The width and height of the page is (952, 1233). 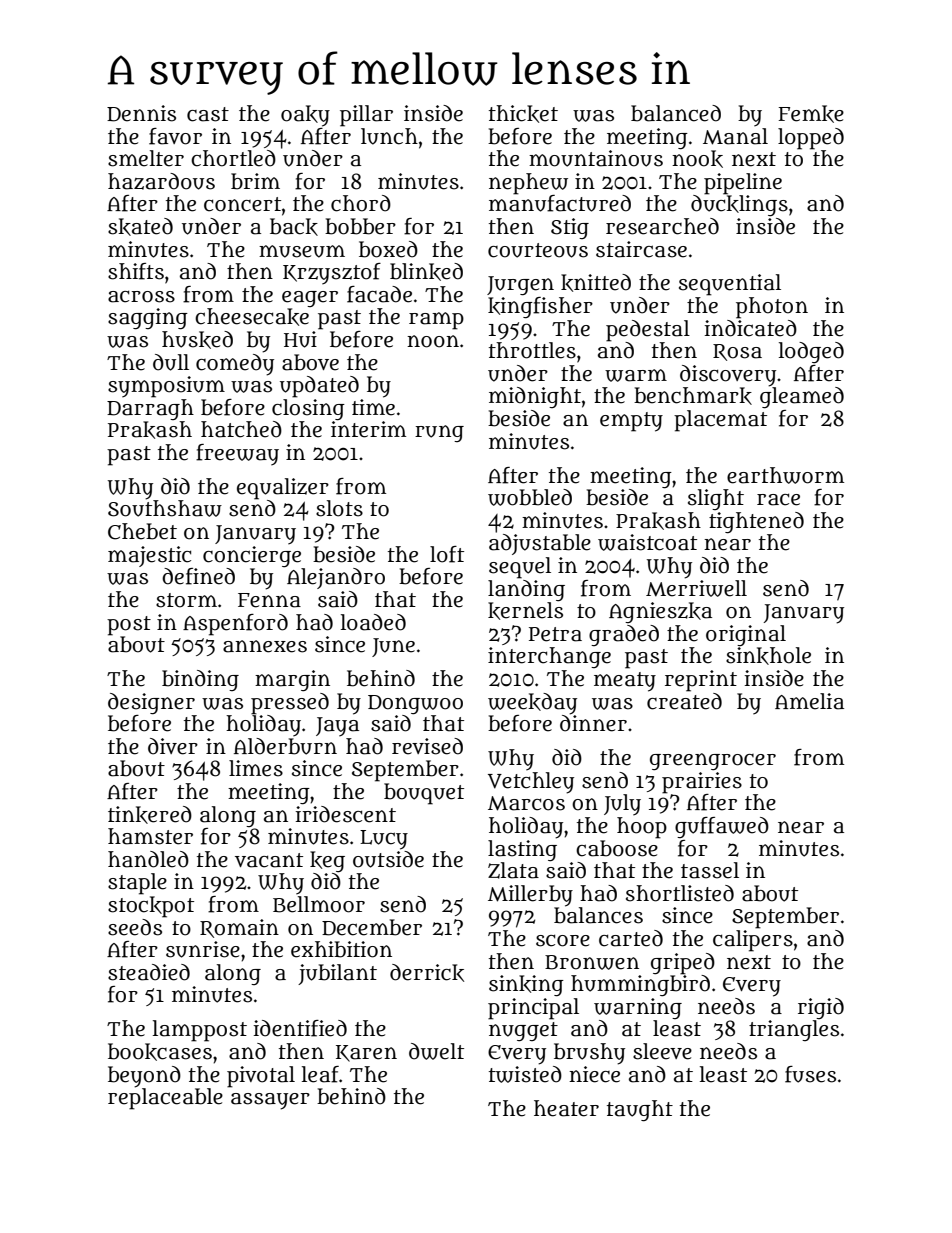 What do you see at coordinates (730, 285) in the page?
I see `sequential` at bounding box center [730, 285].
